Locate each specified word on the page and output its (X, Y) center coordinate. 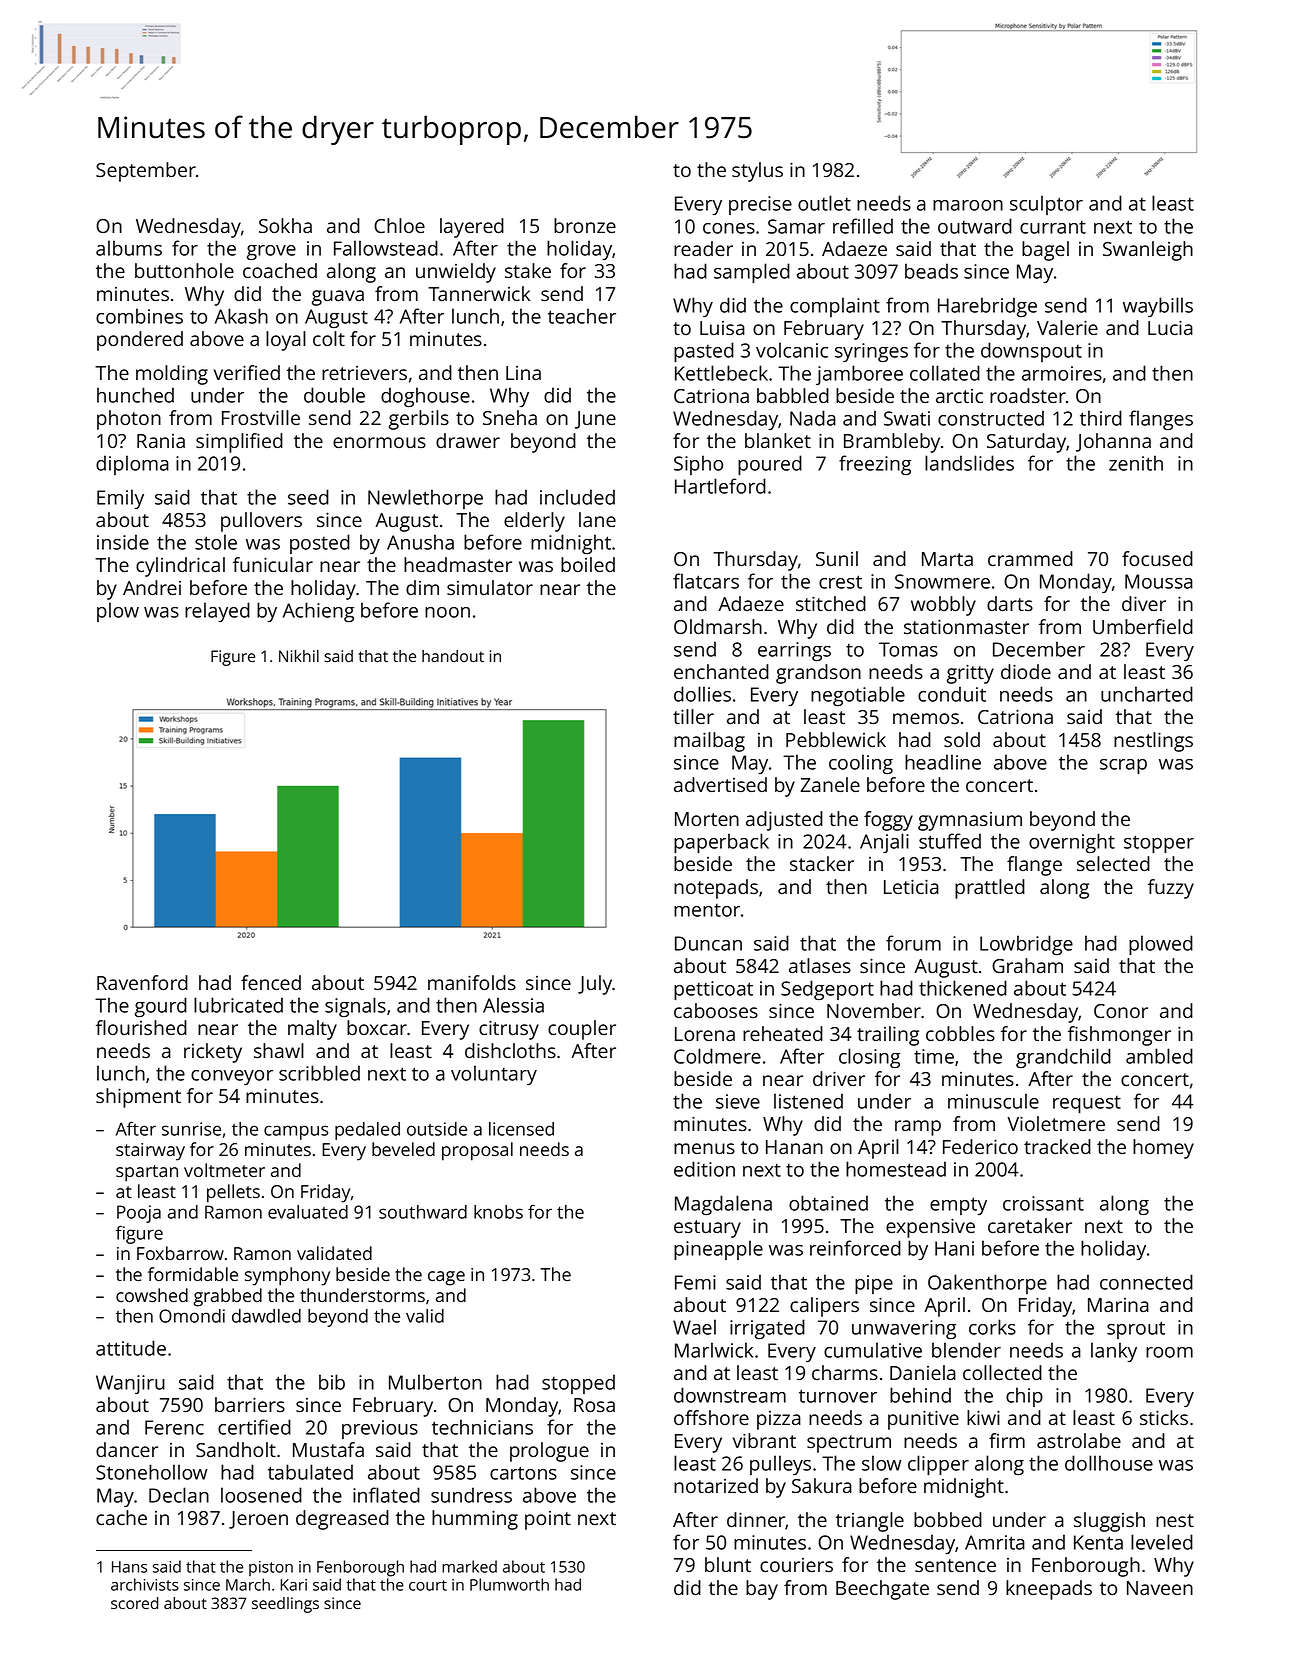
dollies (702, 694)
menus (704, 1148)
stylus (757, 172)
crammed (1030, 558)
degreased (342, 1520)
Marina (1118, 1305)
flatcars (706, 581)
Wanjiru (130, 1384)
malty (312, 1030)
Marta (947, 559)
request (1087, 1104)
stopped (578, 1384)
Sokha (285, 225)
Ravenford (142, 982)
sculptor (1046, 205)
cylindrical (180, 567)
